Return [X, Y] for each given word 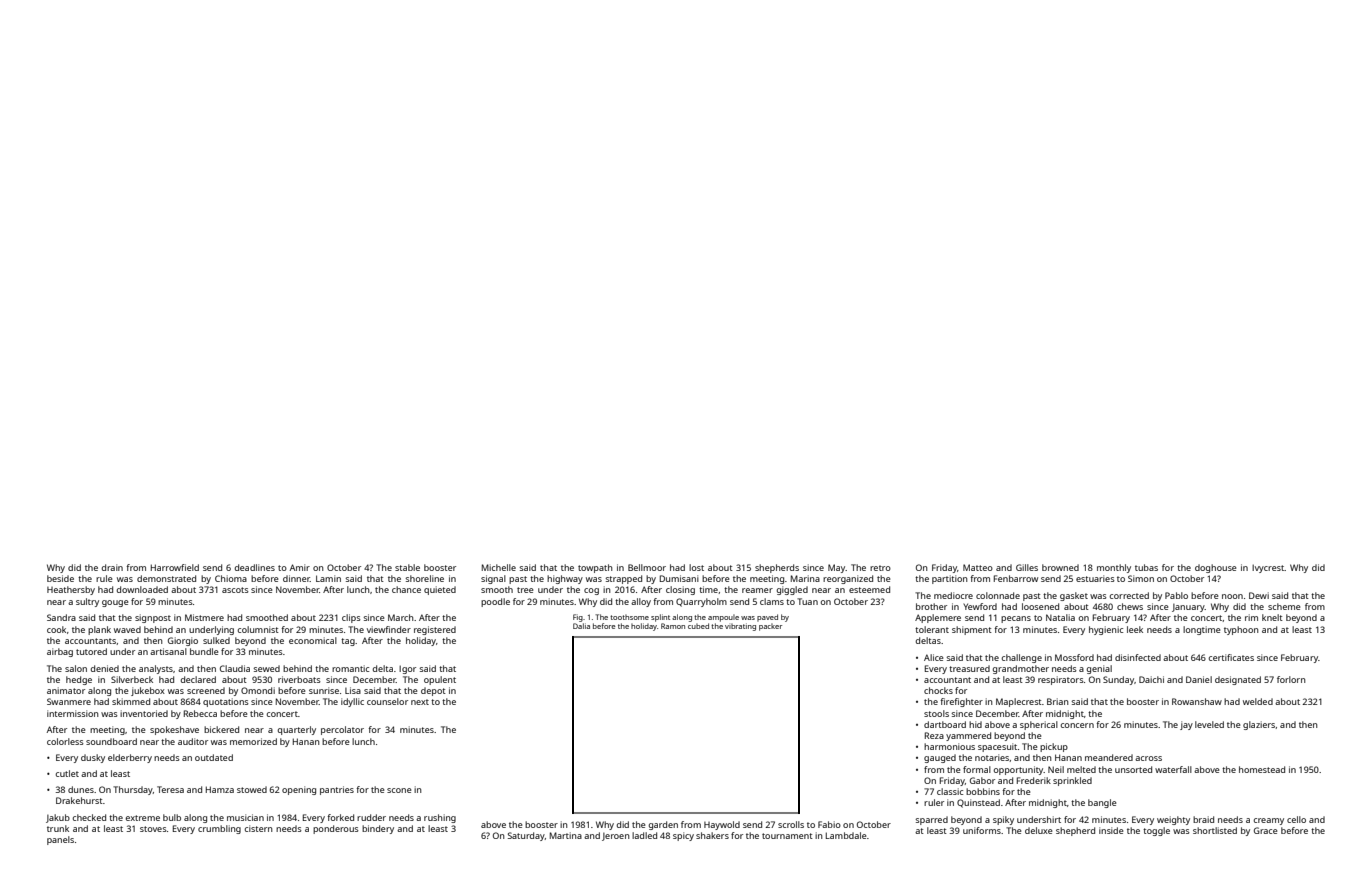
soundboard [111, 741]
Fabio [829, 824]
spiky [1003, 820]
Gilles [1027, 567]
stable [407, 567]
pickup [1054, 747]
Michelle [499, 567]
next [420, 702]
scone [399, 790]
